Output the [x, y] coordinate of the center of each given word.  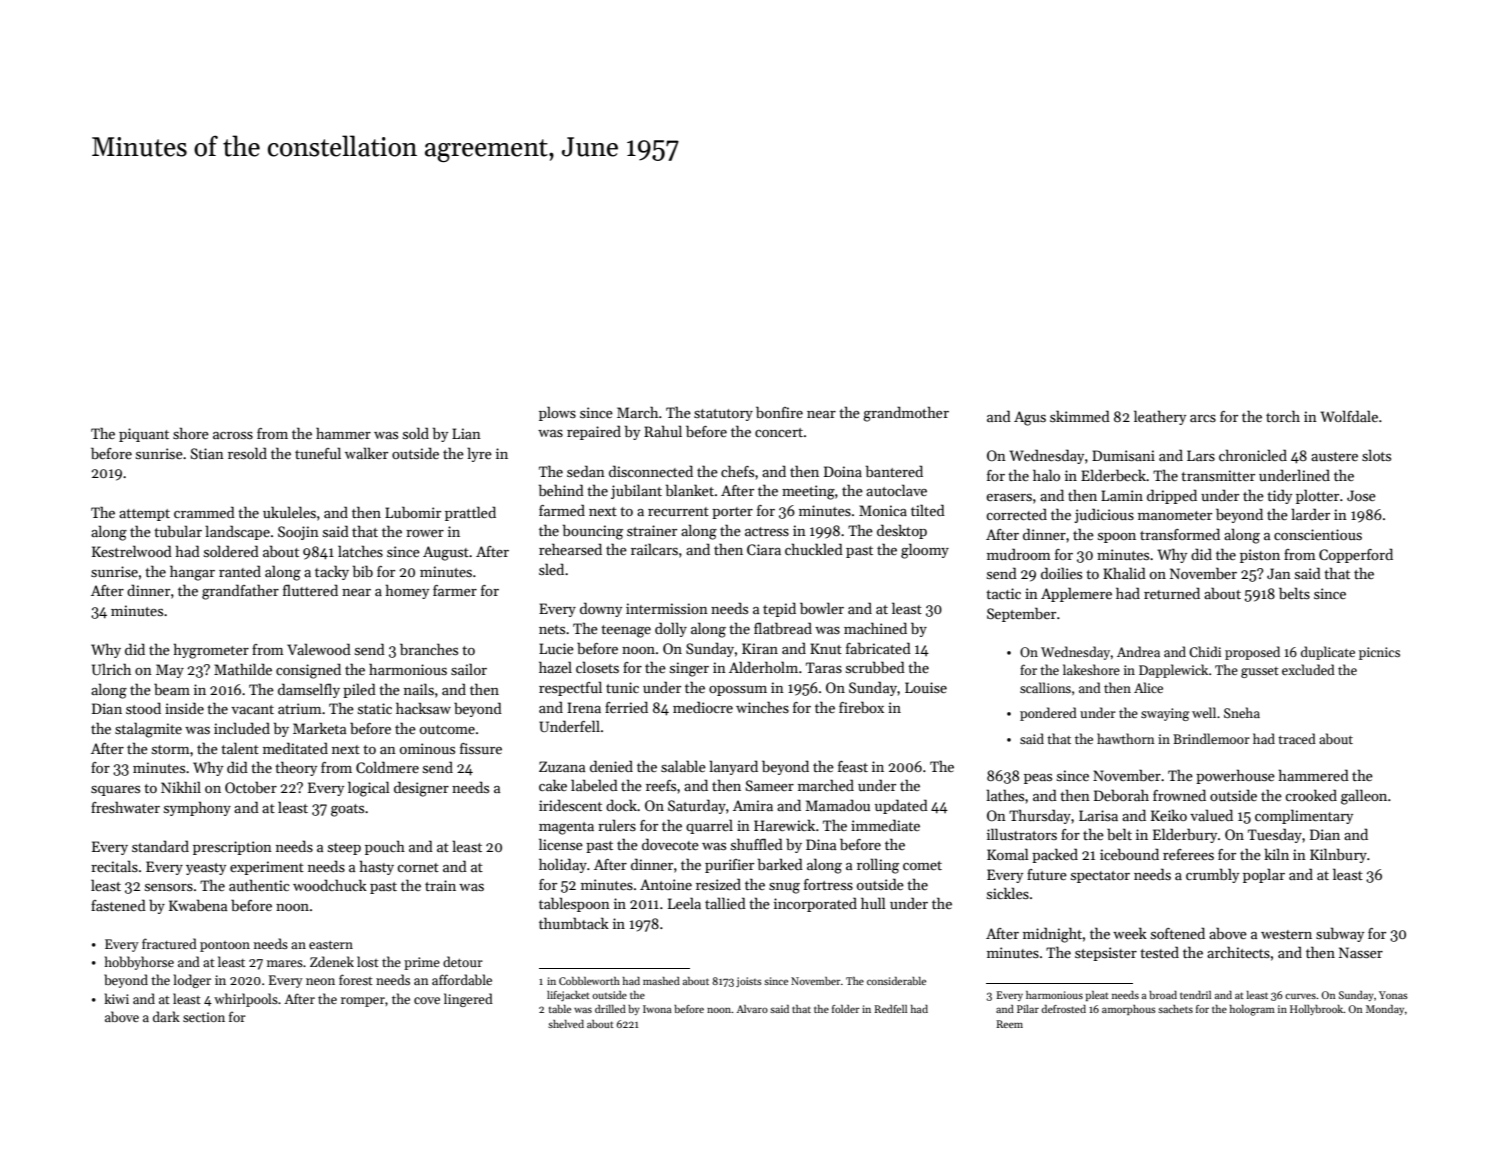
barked [780, 864]
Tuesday [1275, 835]
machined [875, 628]
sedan [586, 471]
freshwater [125, 807]
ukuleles [289, 512]
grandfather [240, 592]
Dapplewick [1173, 671]
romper [363, 1002]
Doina [843, 471]
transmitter [1218, 475]
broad [1163, 995]
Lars [1201, 455]
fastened [118, 905]
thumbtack [574, 923]
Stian [207, 453]
